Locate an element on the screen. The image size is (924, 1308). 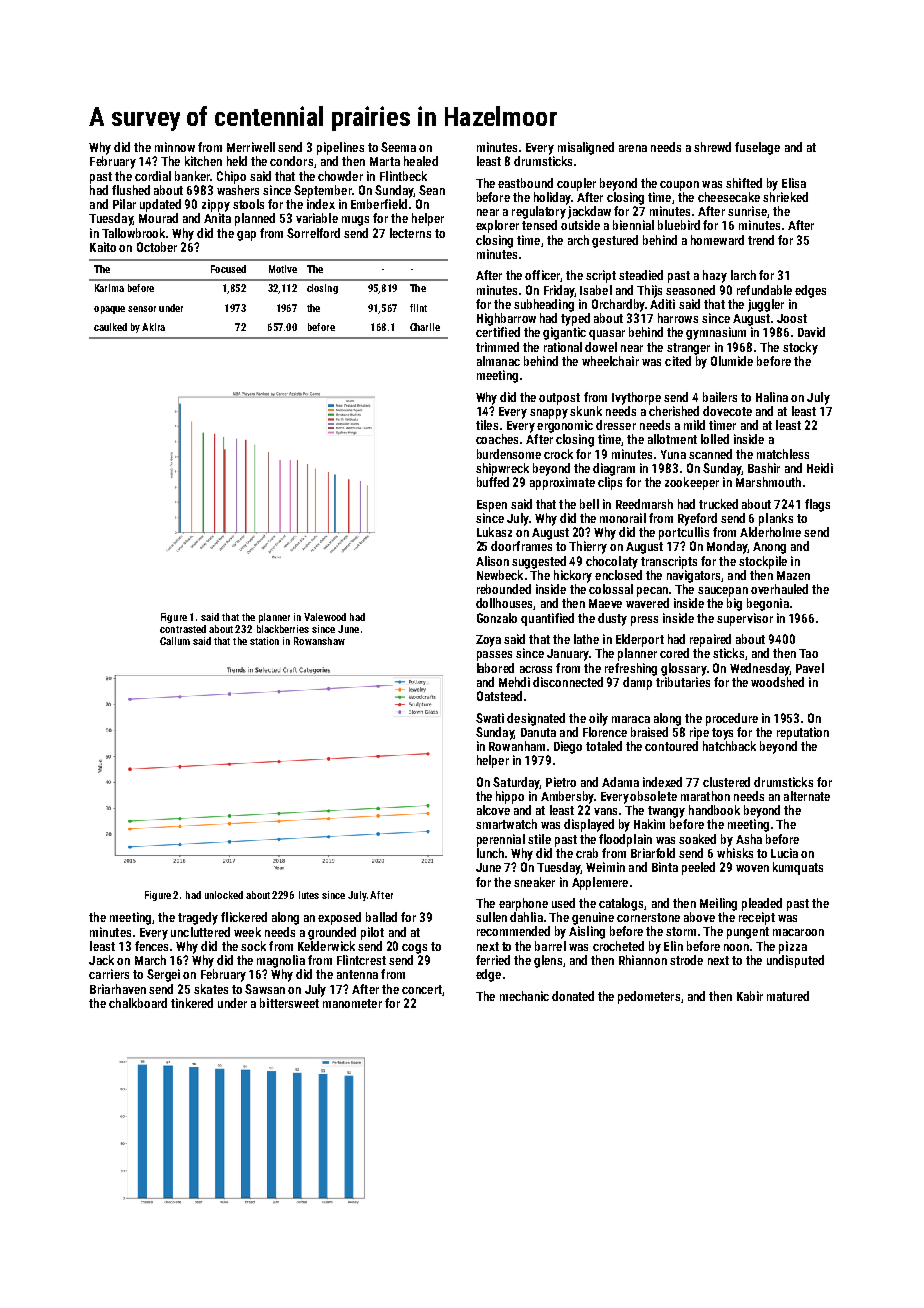
mechanic is located at coordinates (524, 996).
